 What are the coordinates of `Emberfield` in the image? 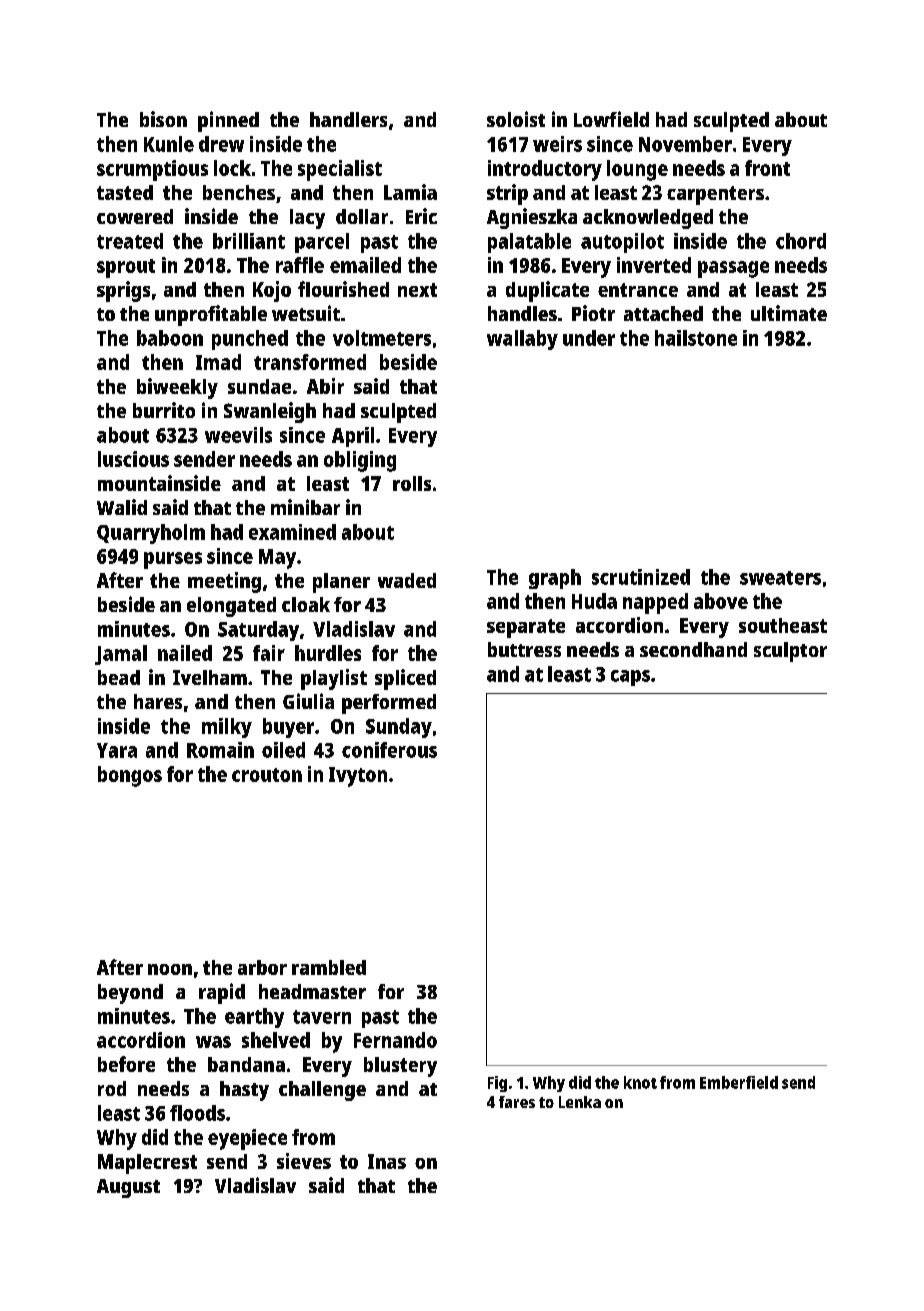 It's located at (739, 1082).
